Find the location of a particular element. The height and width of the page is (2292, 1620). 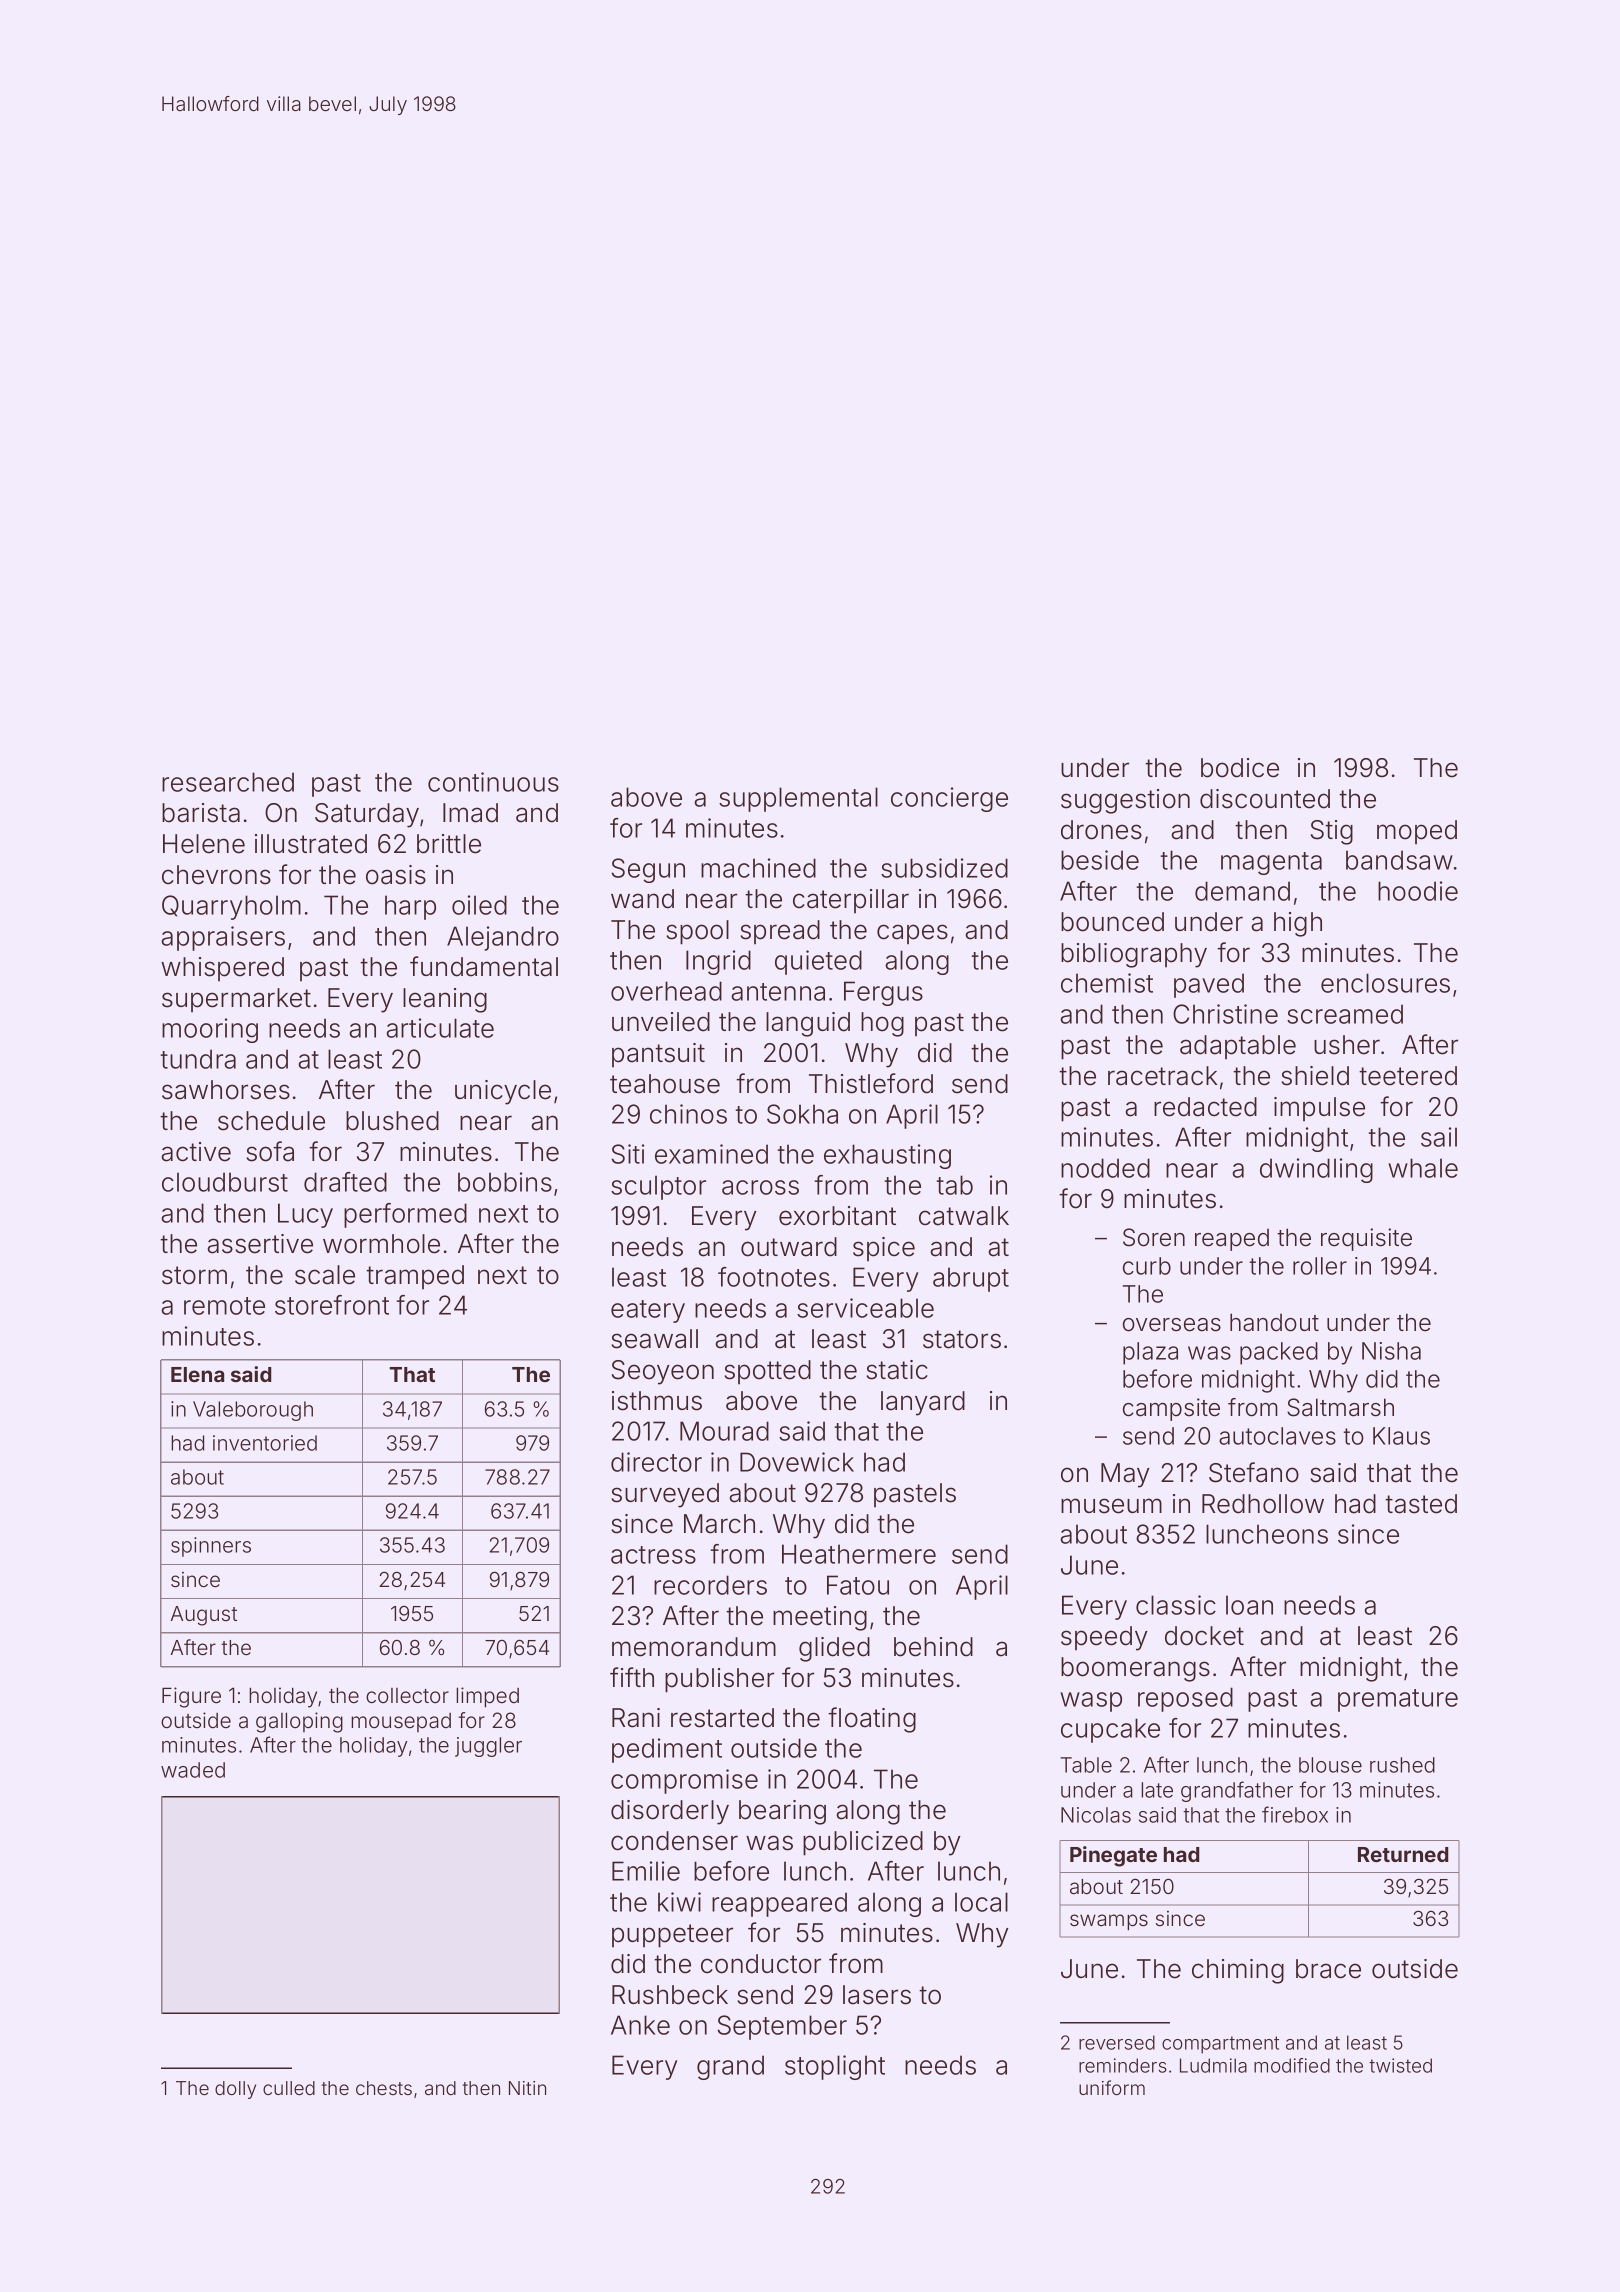

culled is located at coordinates (289, 2088).
